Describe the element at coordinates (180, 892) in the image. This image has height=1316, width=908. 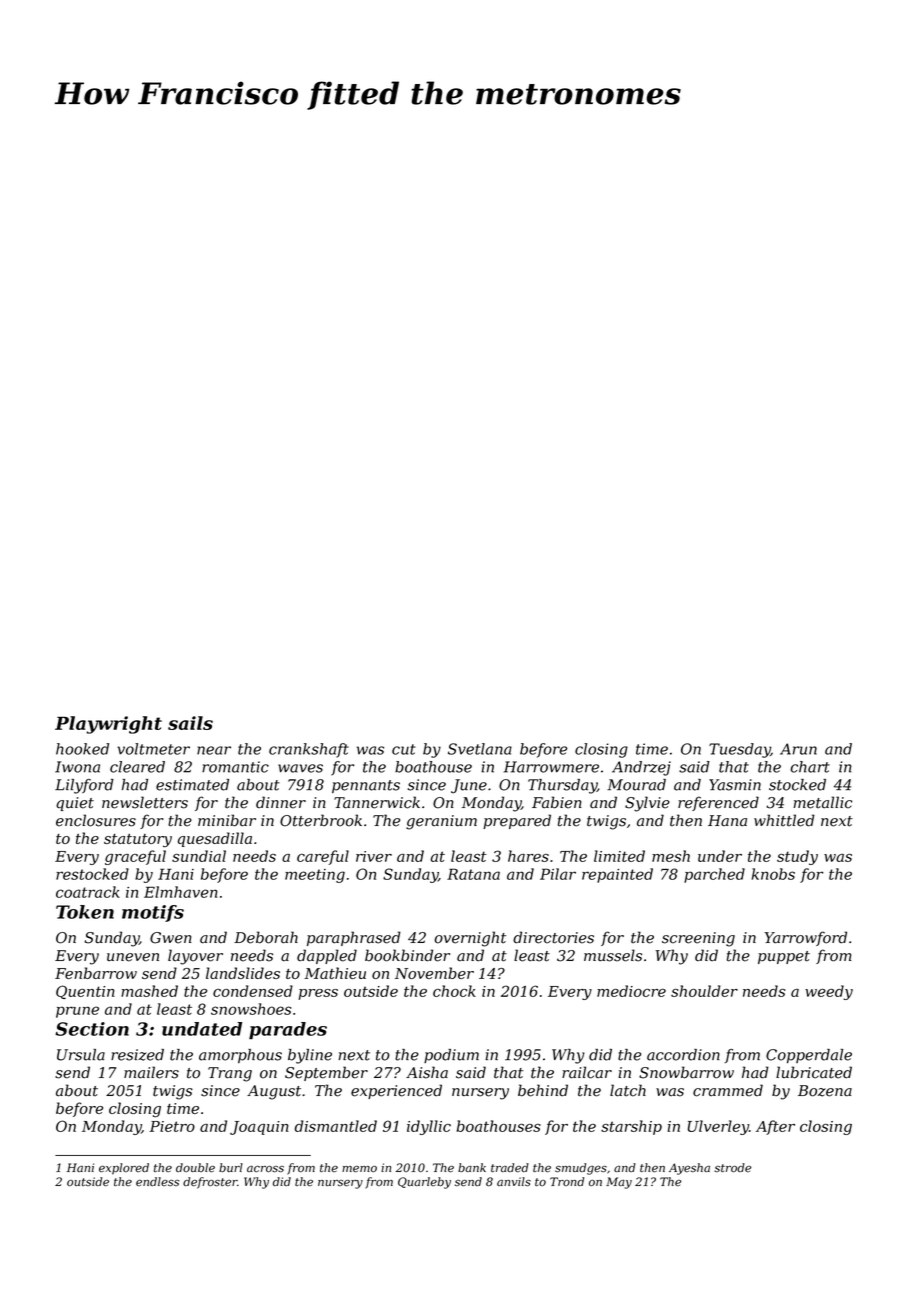
I see `Elmhaven` at that location.
